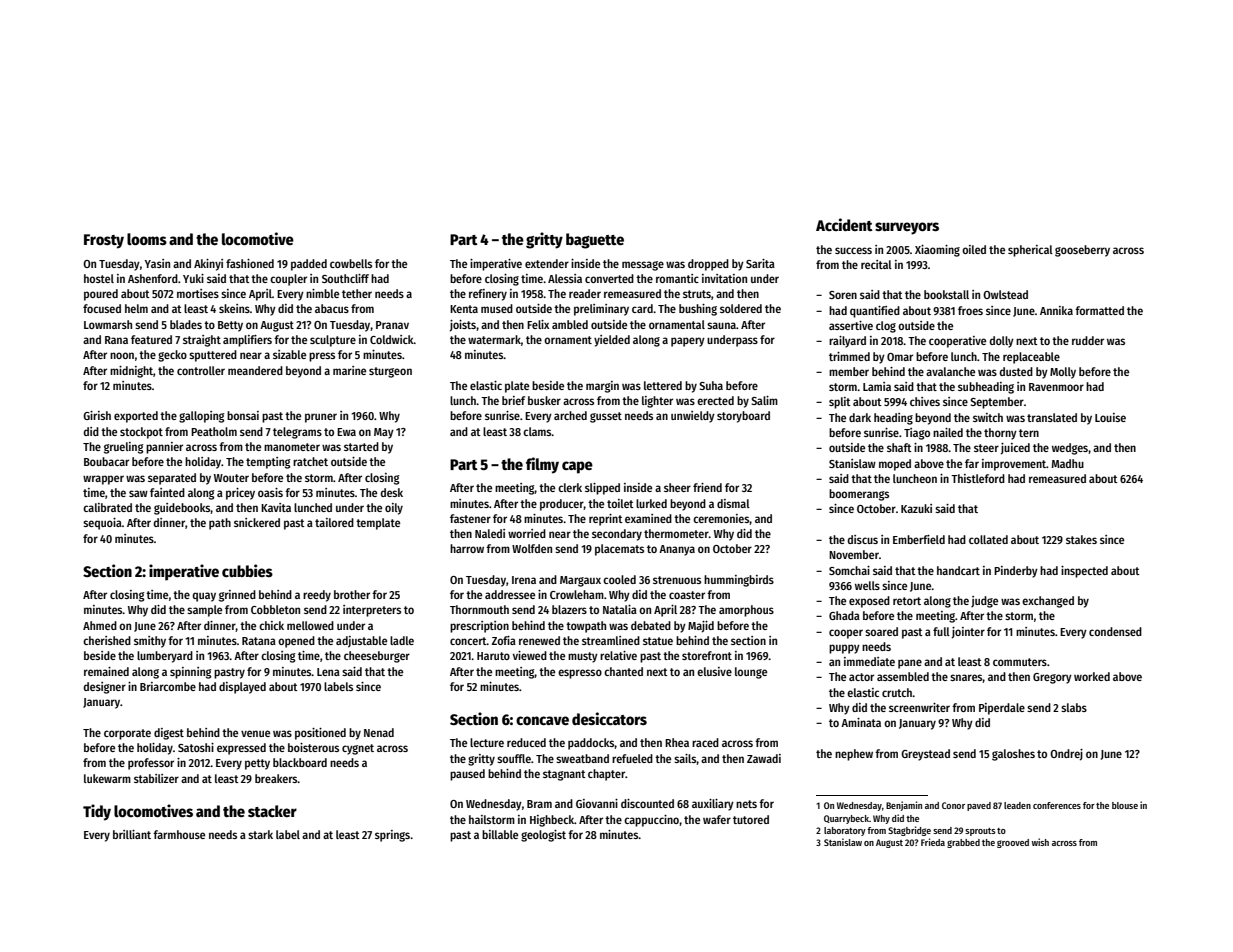 This screenshot has height=952, width=1233. I want to click on billable, so click(500, 834).
